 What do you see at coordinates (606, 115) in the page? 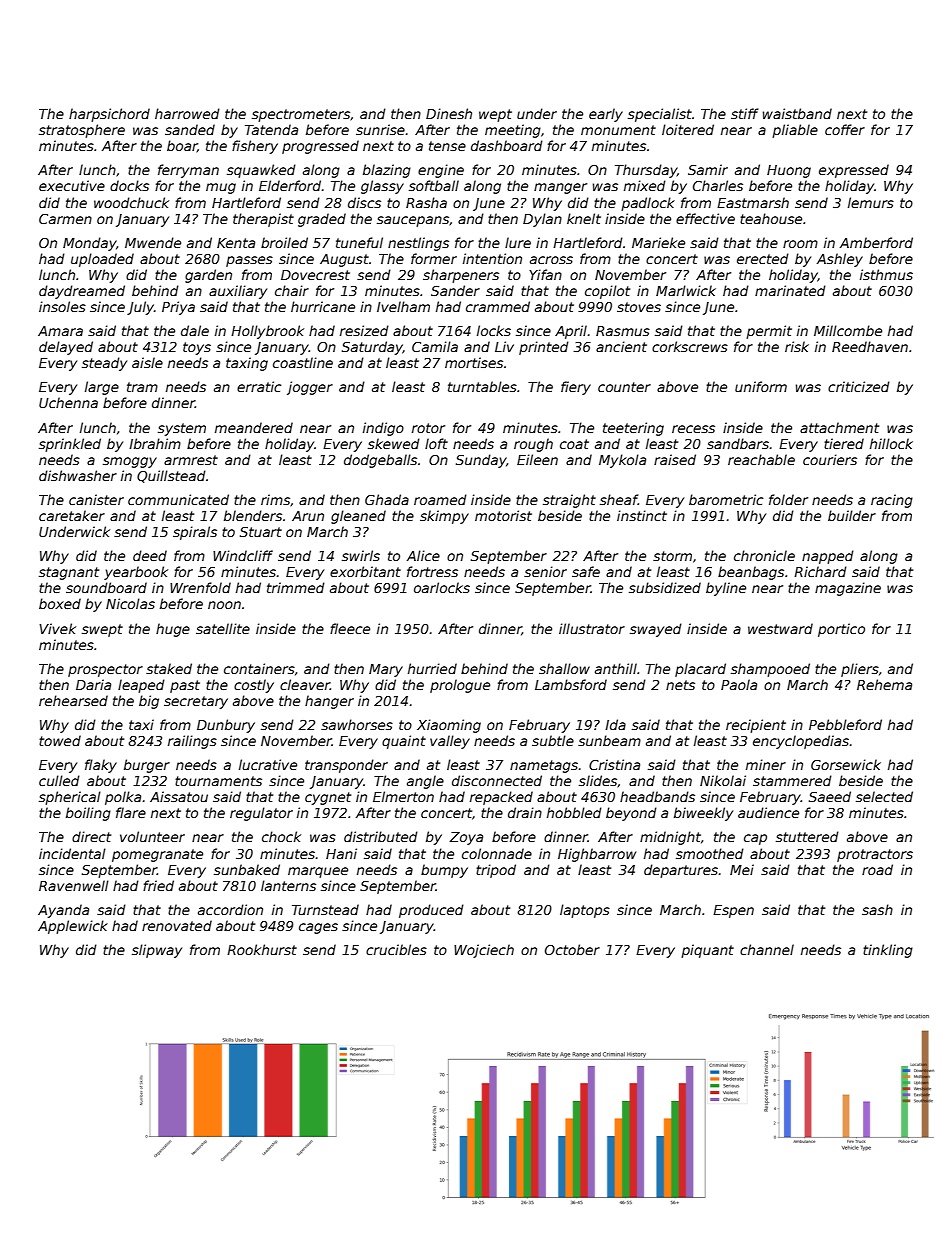
I see `early` at bounding box center [606, 115].
